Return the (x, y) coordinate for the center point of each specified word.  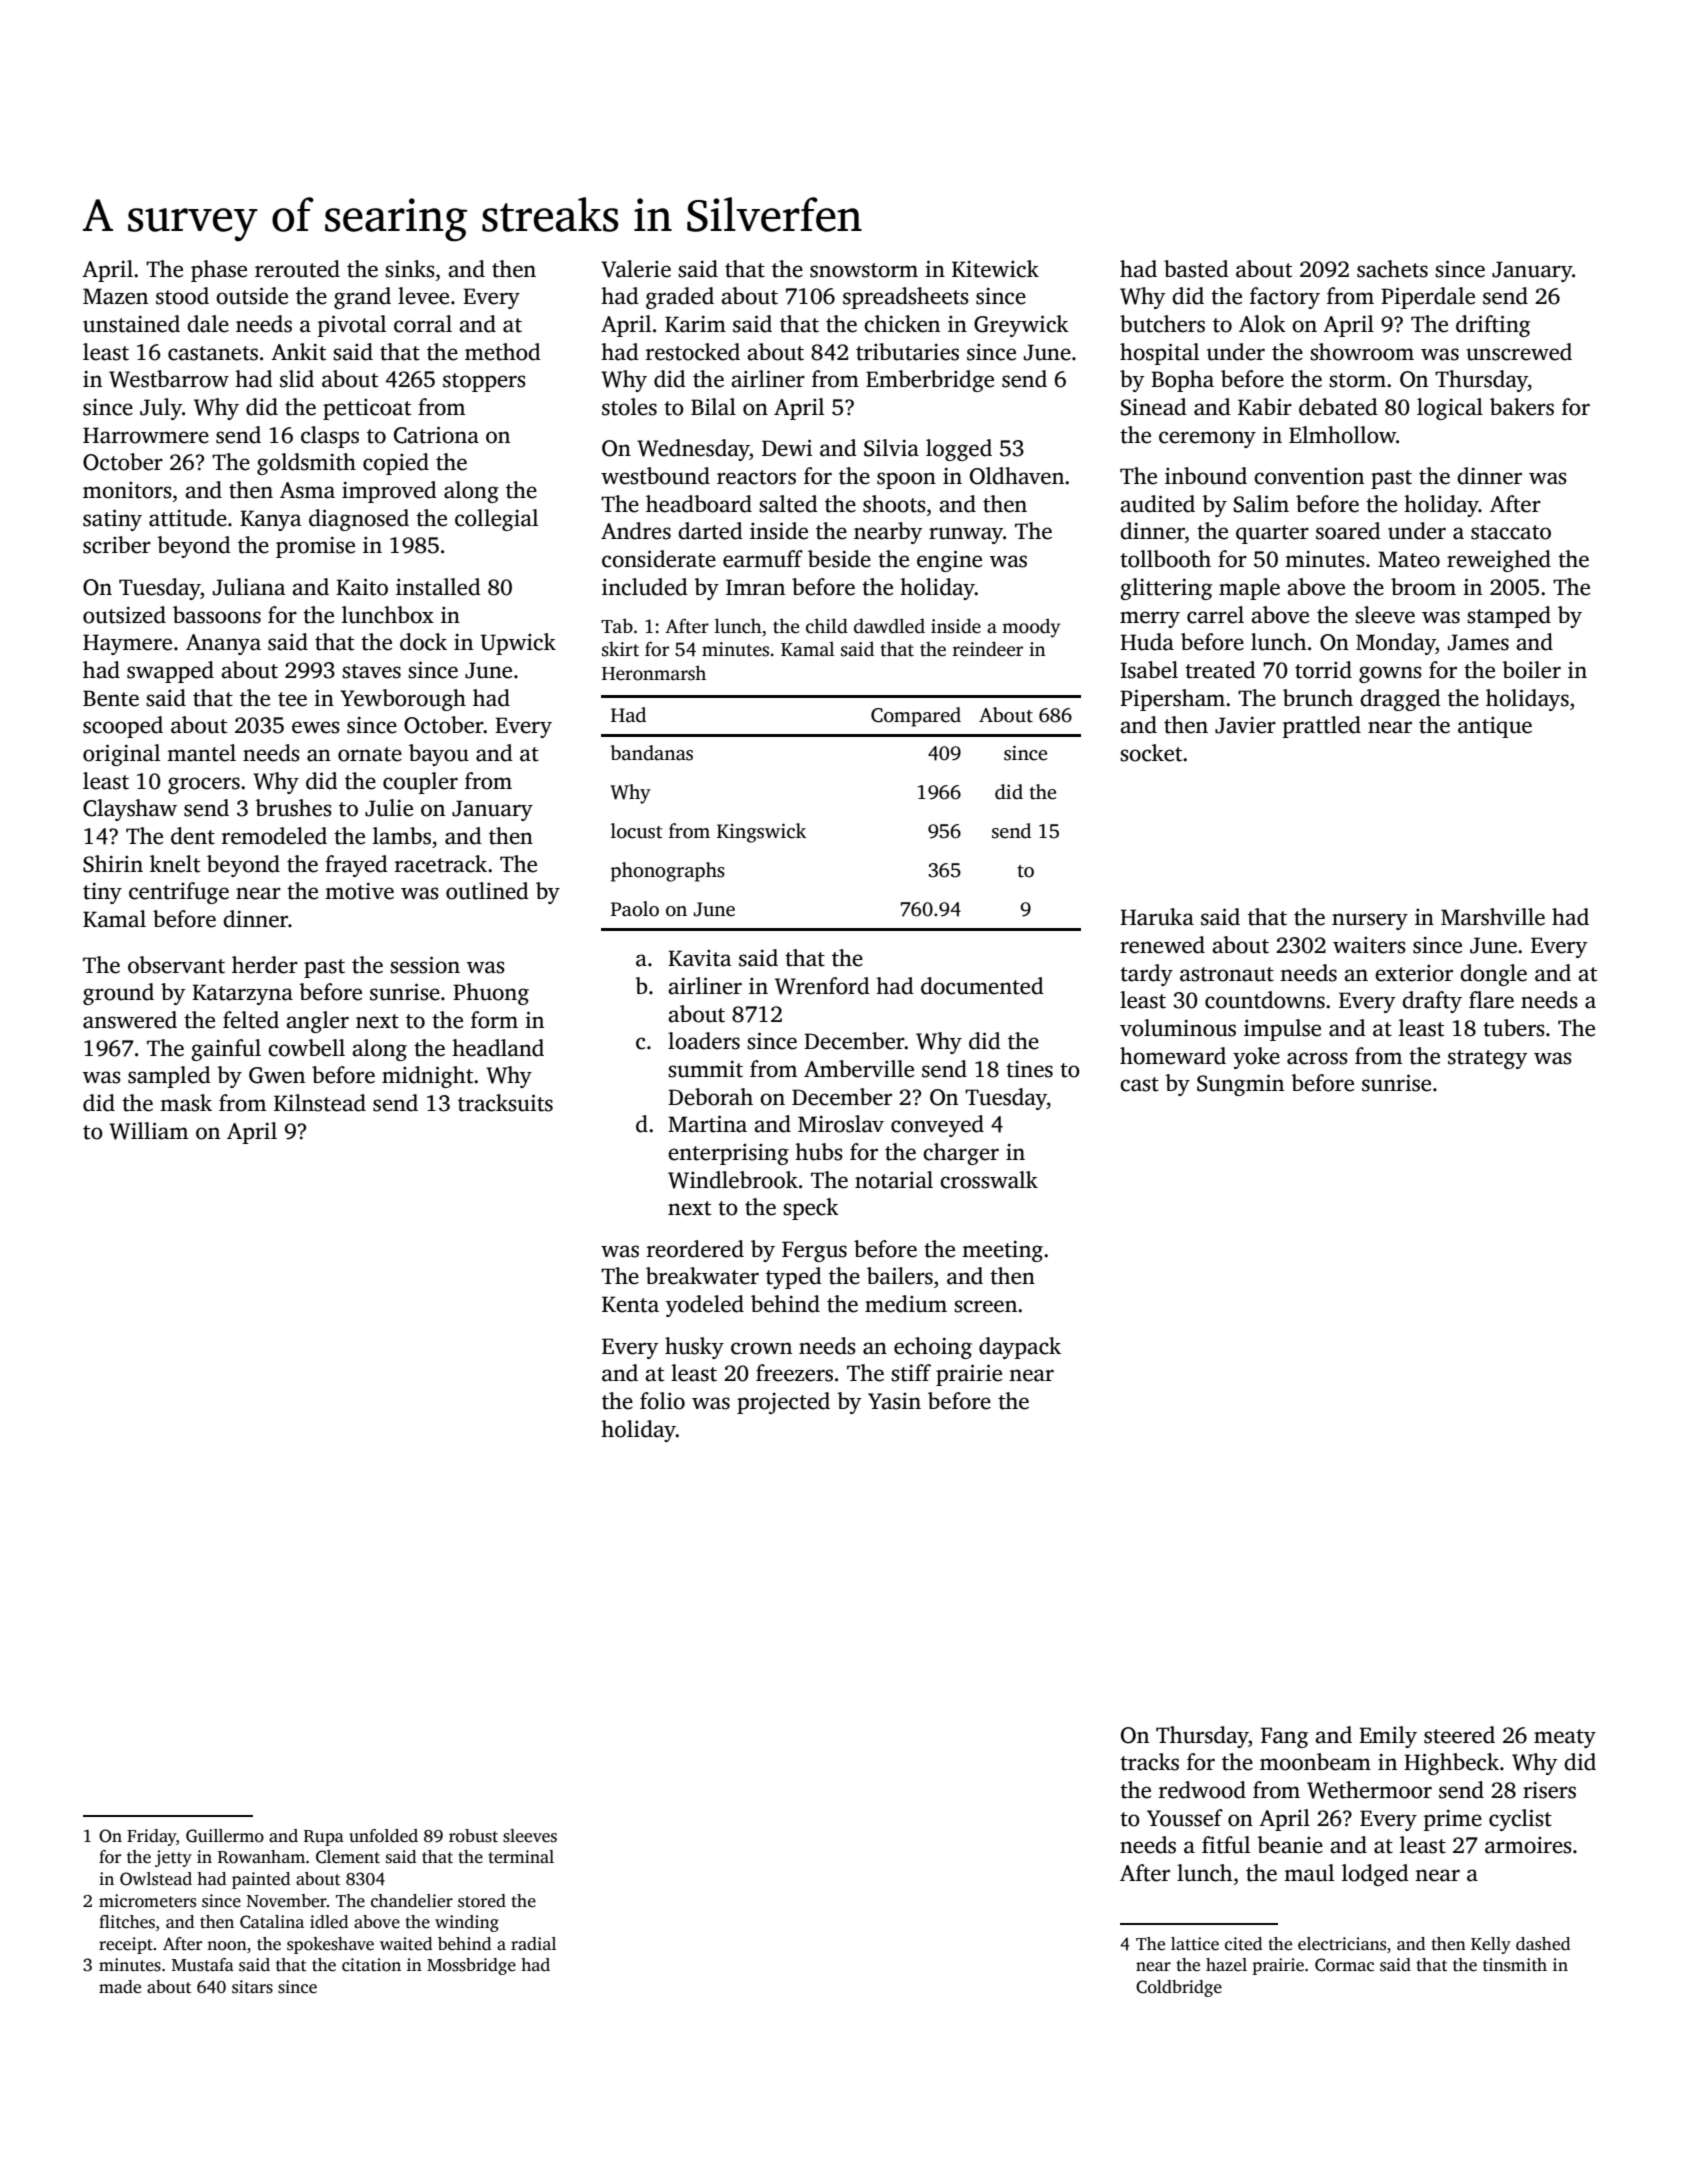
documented (982, 986)
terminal (521, 1857)
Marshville (1493, 917)
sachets (1392, 269)
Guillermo (225, 1836)
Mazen (115, 296)
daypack (1020, 1348)
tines (1029, 1069)
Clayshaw (130, 810)
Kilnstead (320, 1103)
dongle (1493, 975)
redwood (1202, 1790)
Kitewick (995, 269)
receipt (126, 1945)
